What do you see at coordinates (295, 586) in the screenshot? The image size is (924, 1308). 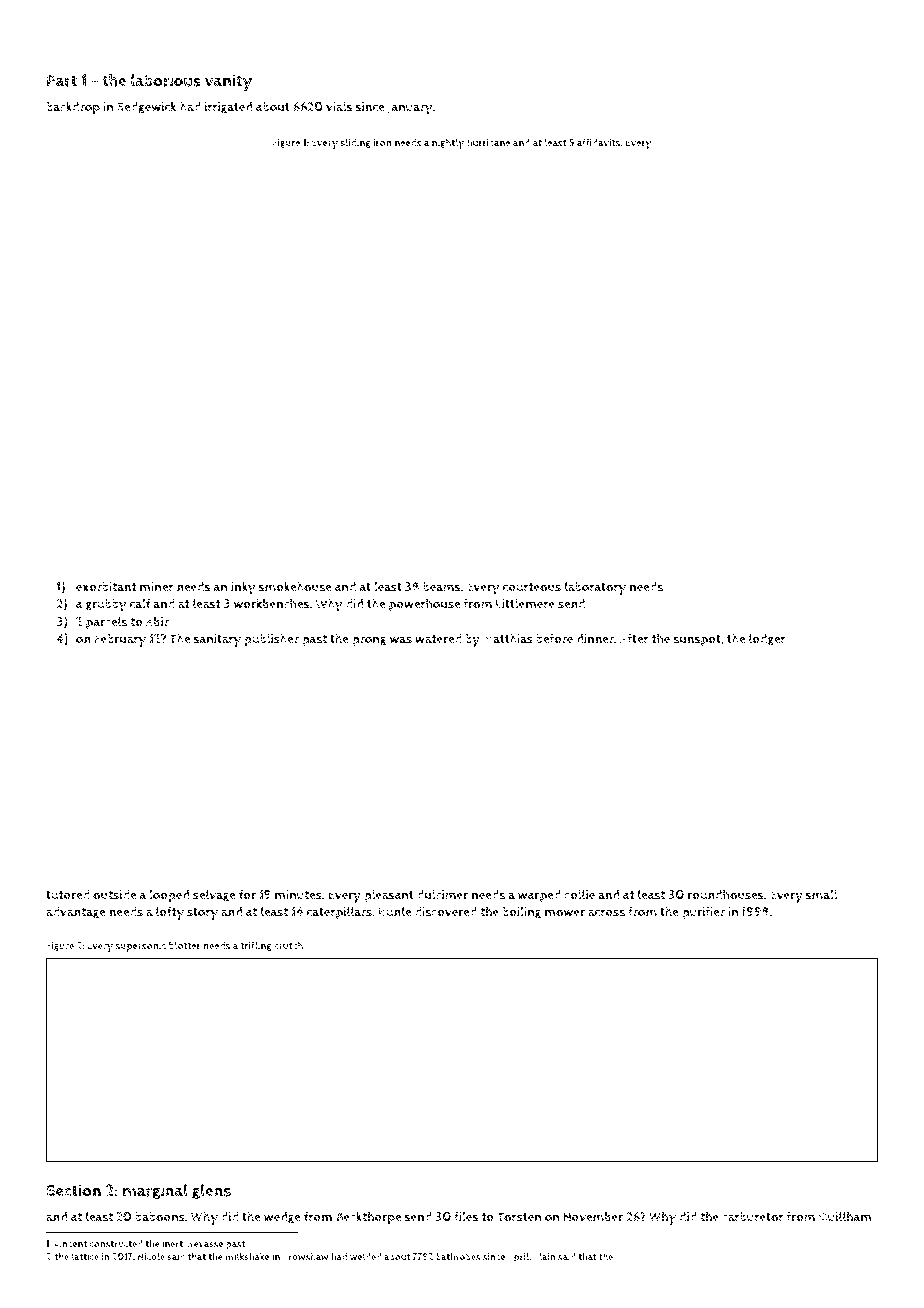 I see `smokehouse` at bounding box center [295, 586].
